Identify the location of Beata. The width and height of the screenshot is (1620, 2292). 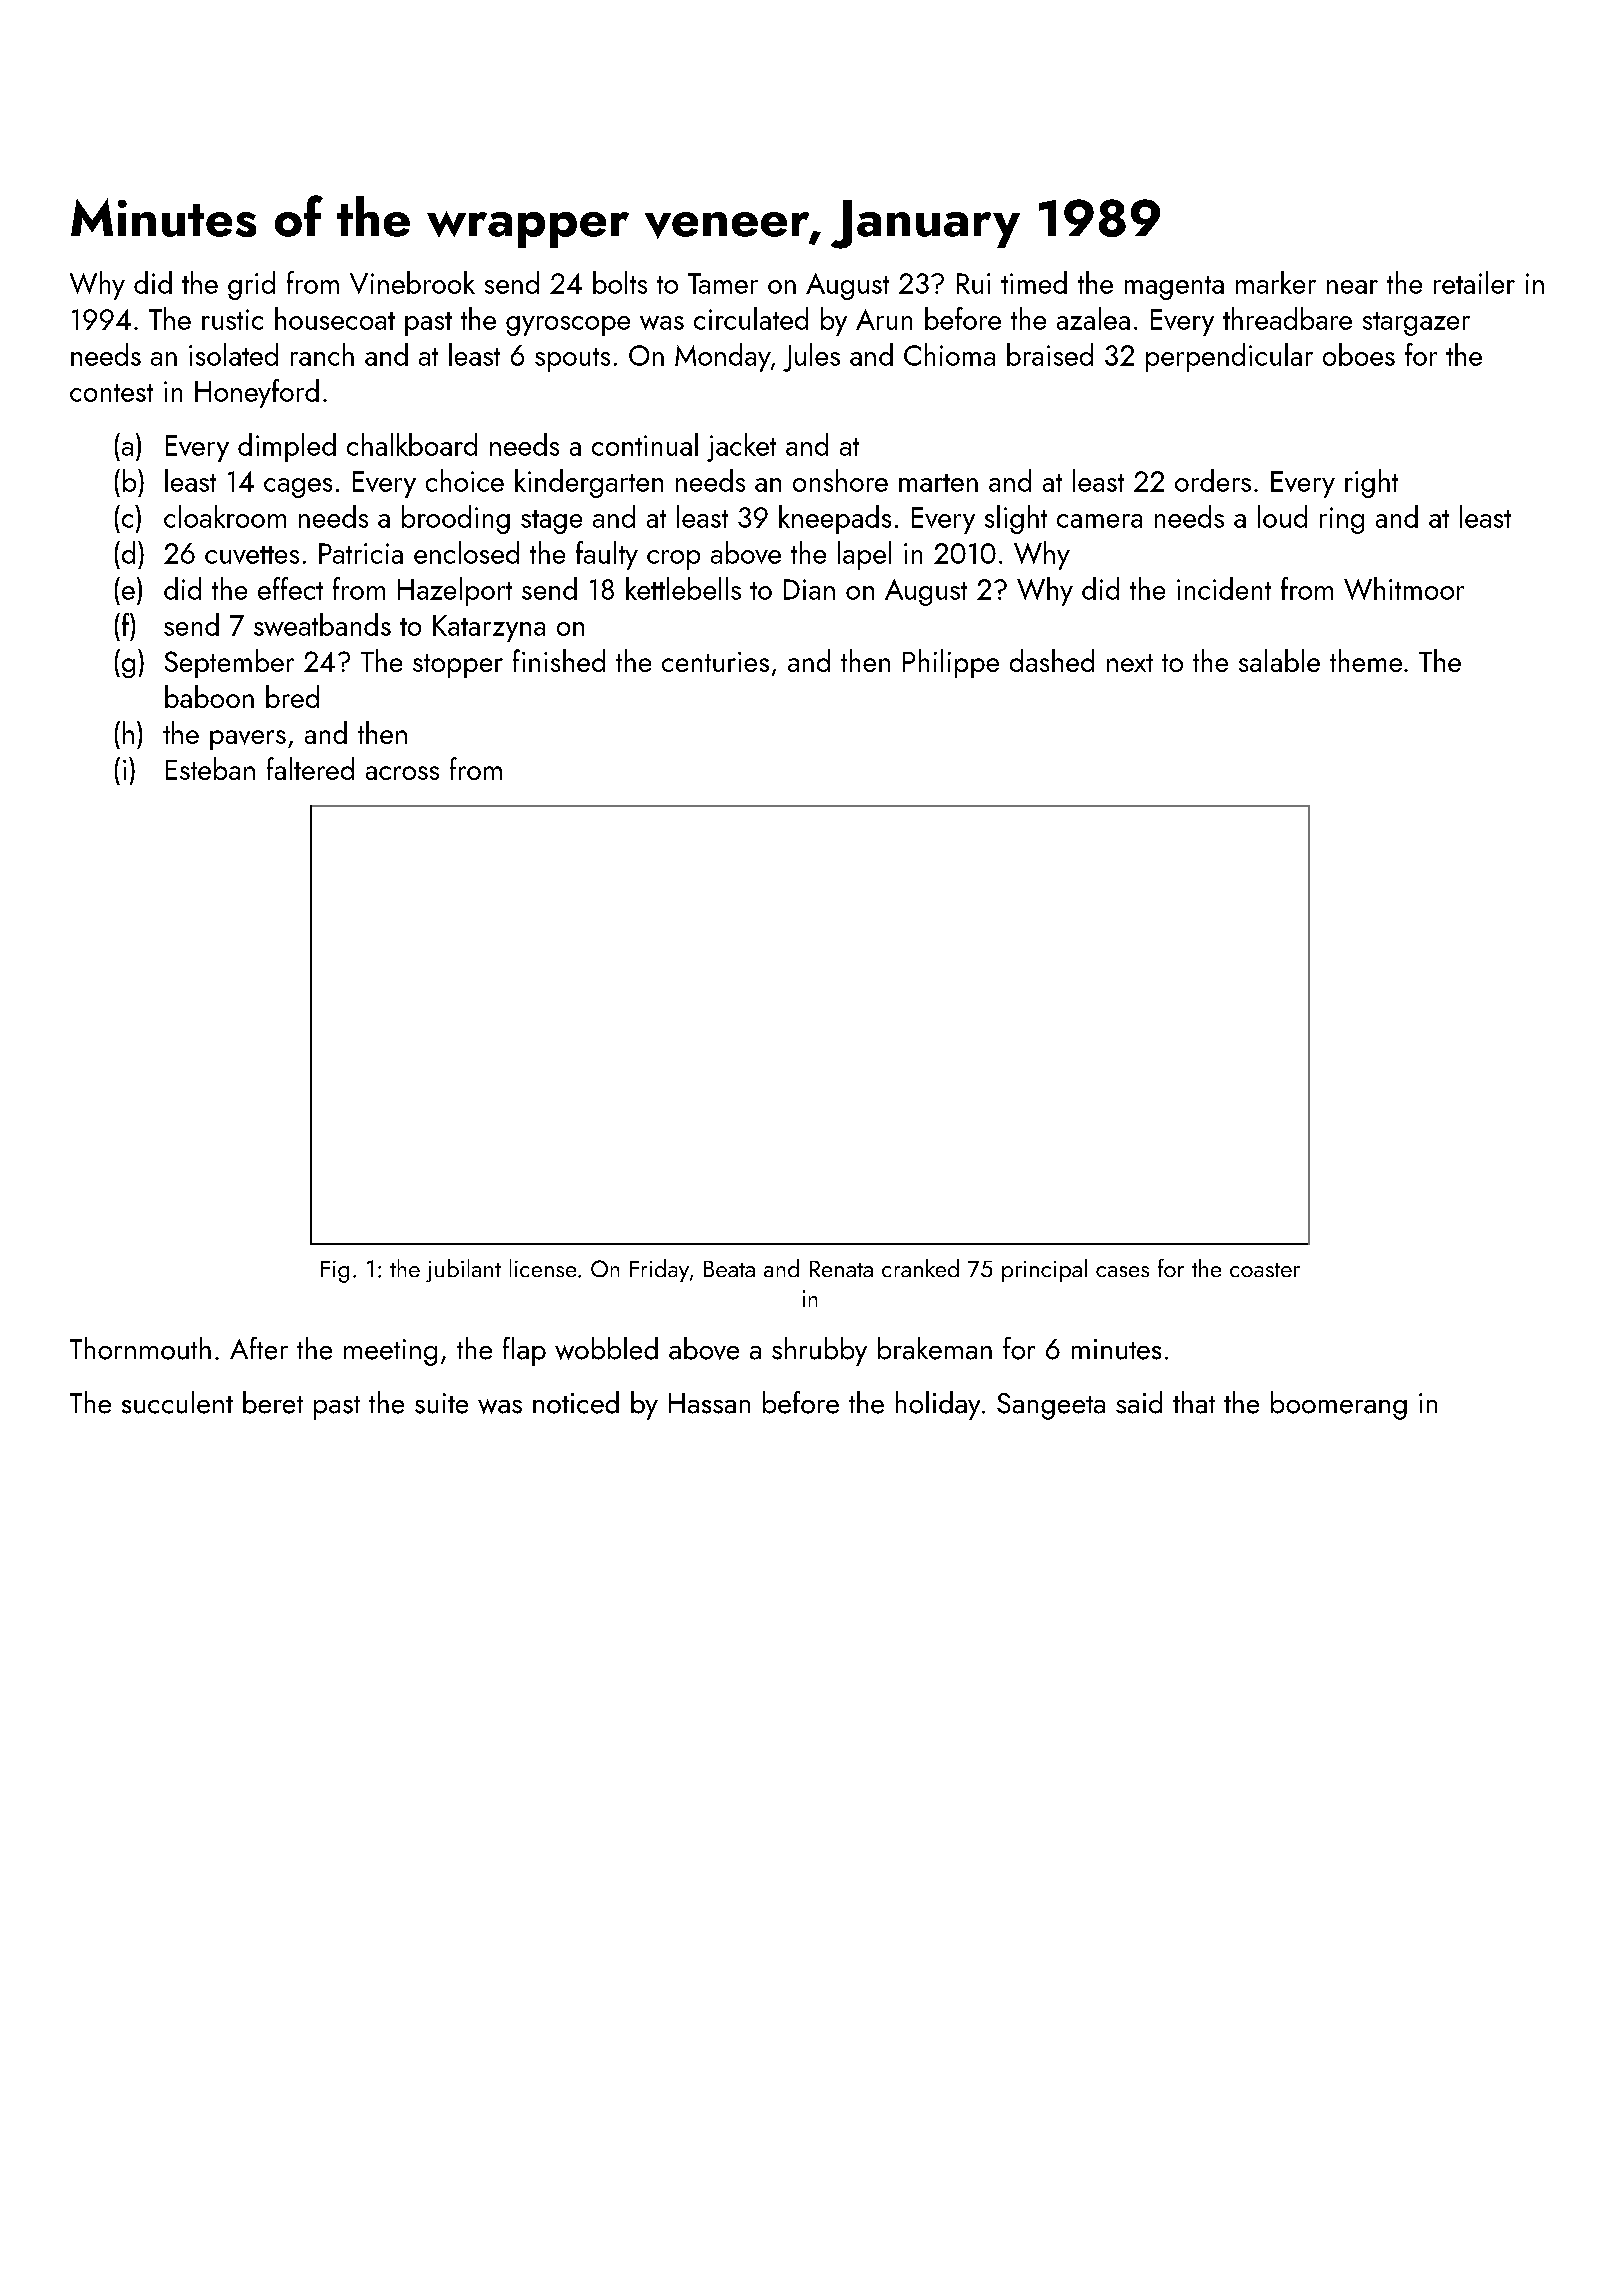
(729, 1269).
